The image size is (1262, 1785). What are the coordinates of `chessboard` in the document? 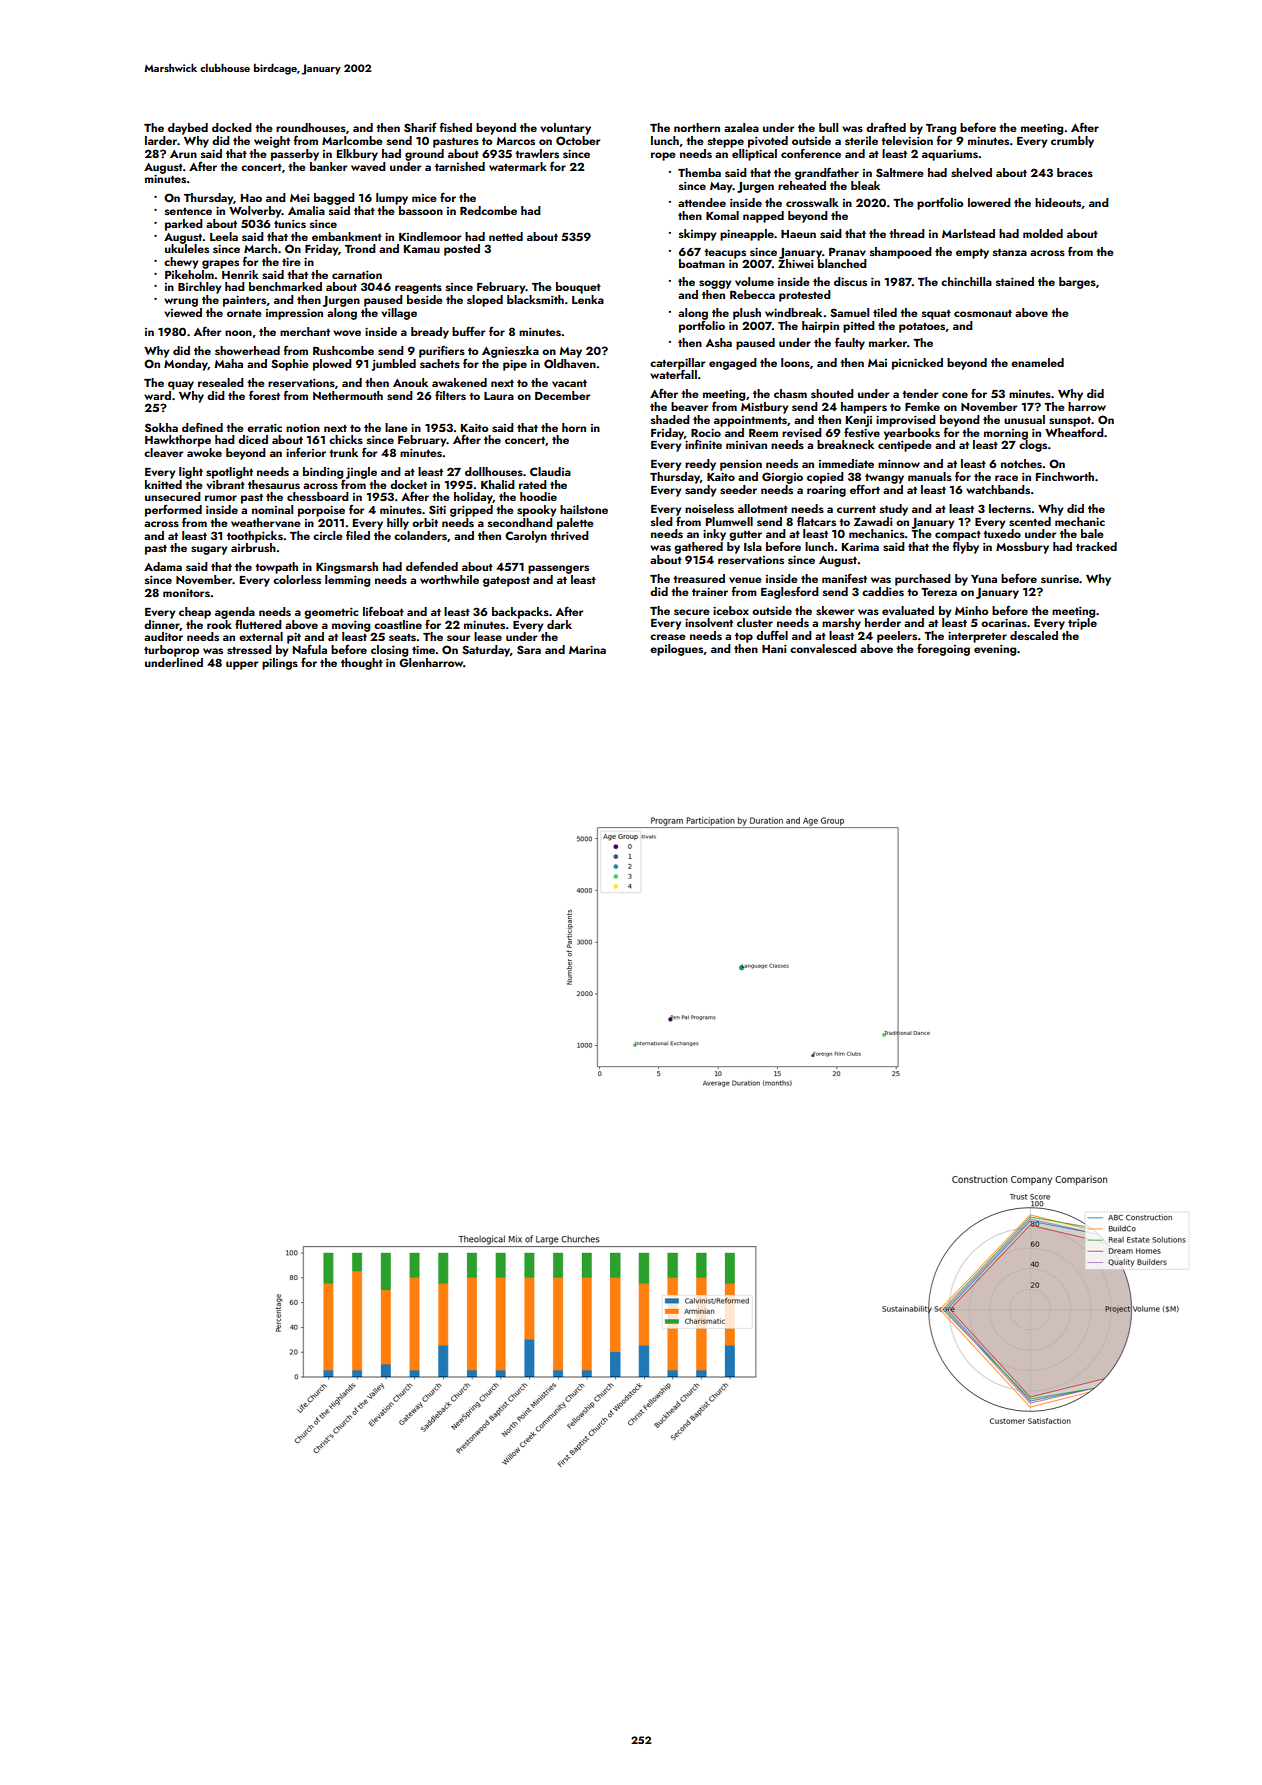 It's located at (318, 496).
